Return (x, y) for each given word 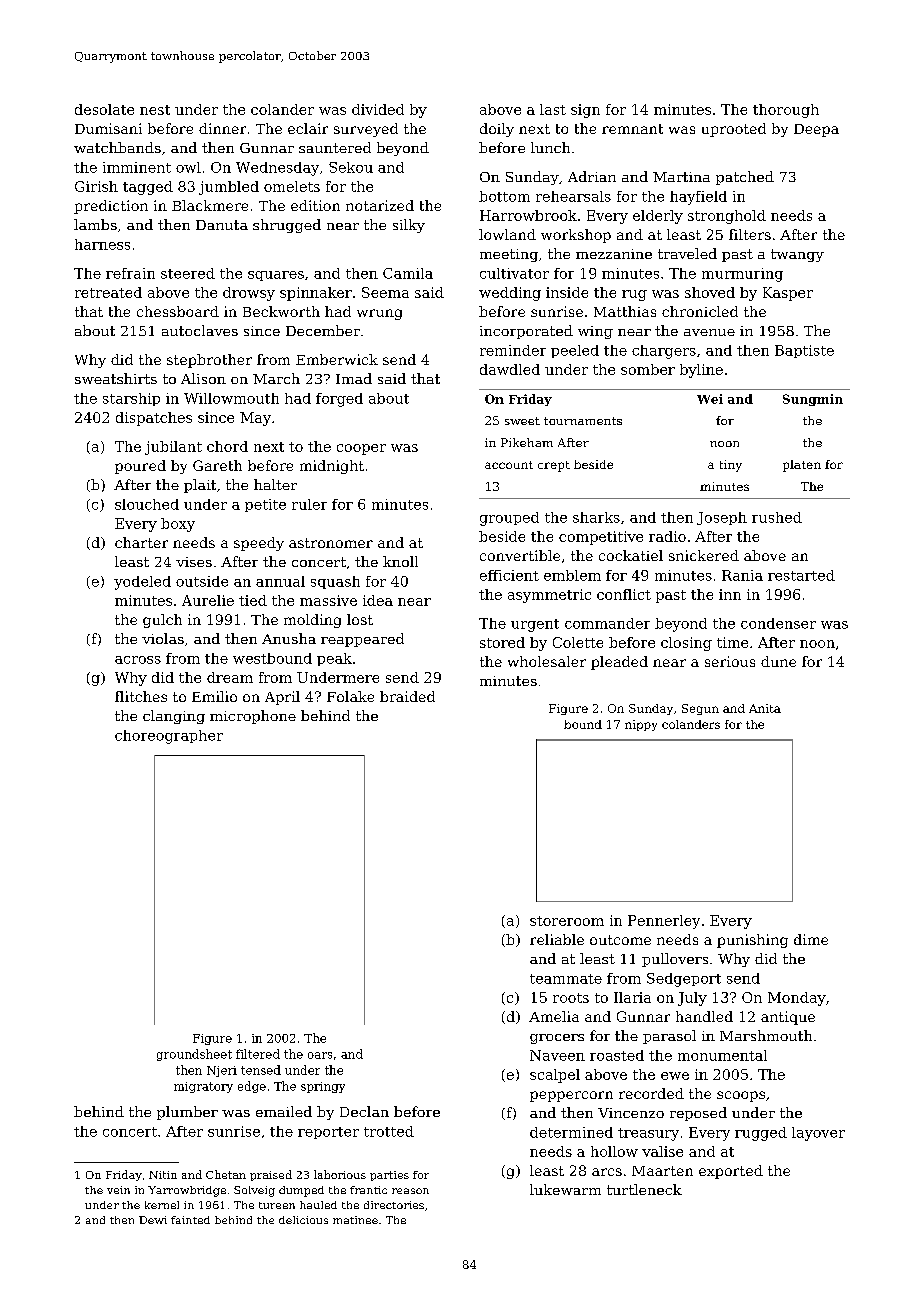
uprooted (734, 130)
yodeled (142, 583)
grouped (509, 519)
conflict (624, 594)
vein (118, 1190)
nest (155, 110)
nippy (641, 725)
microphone (253, 717)
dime (811, 939)
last (553, 109)
